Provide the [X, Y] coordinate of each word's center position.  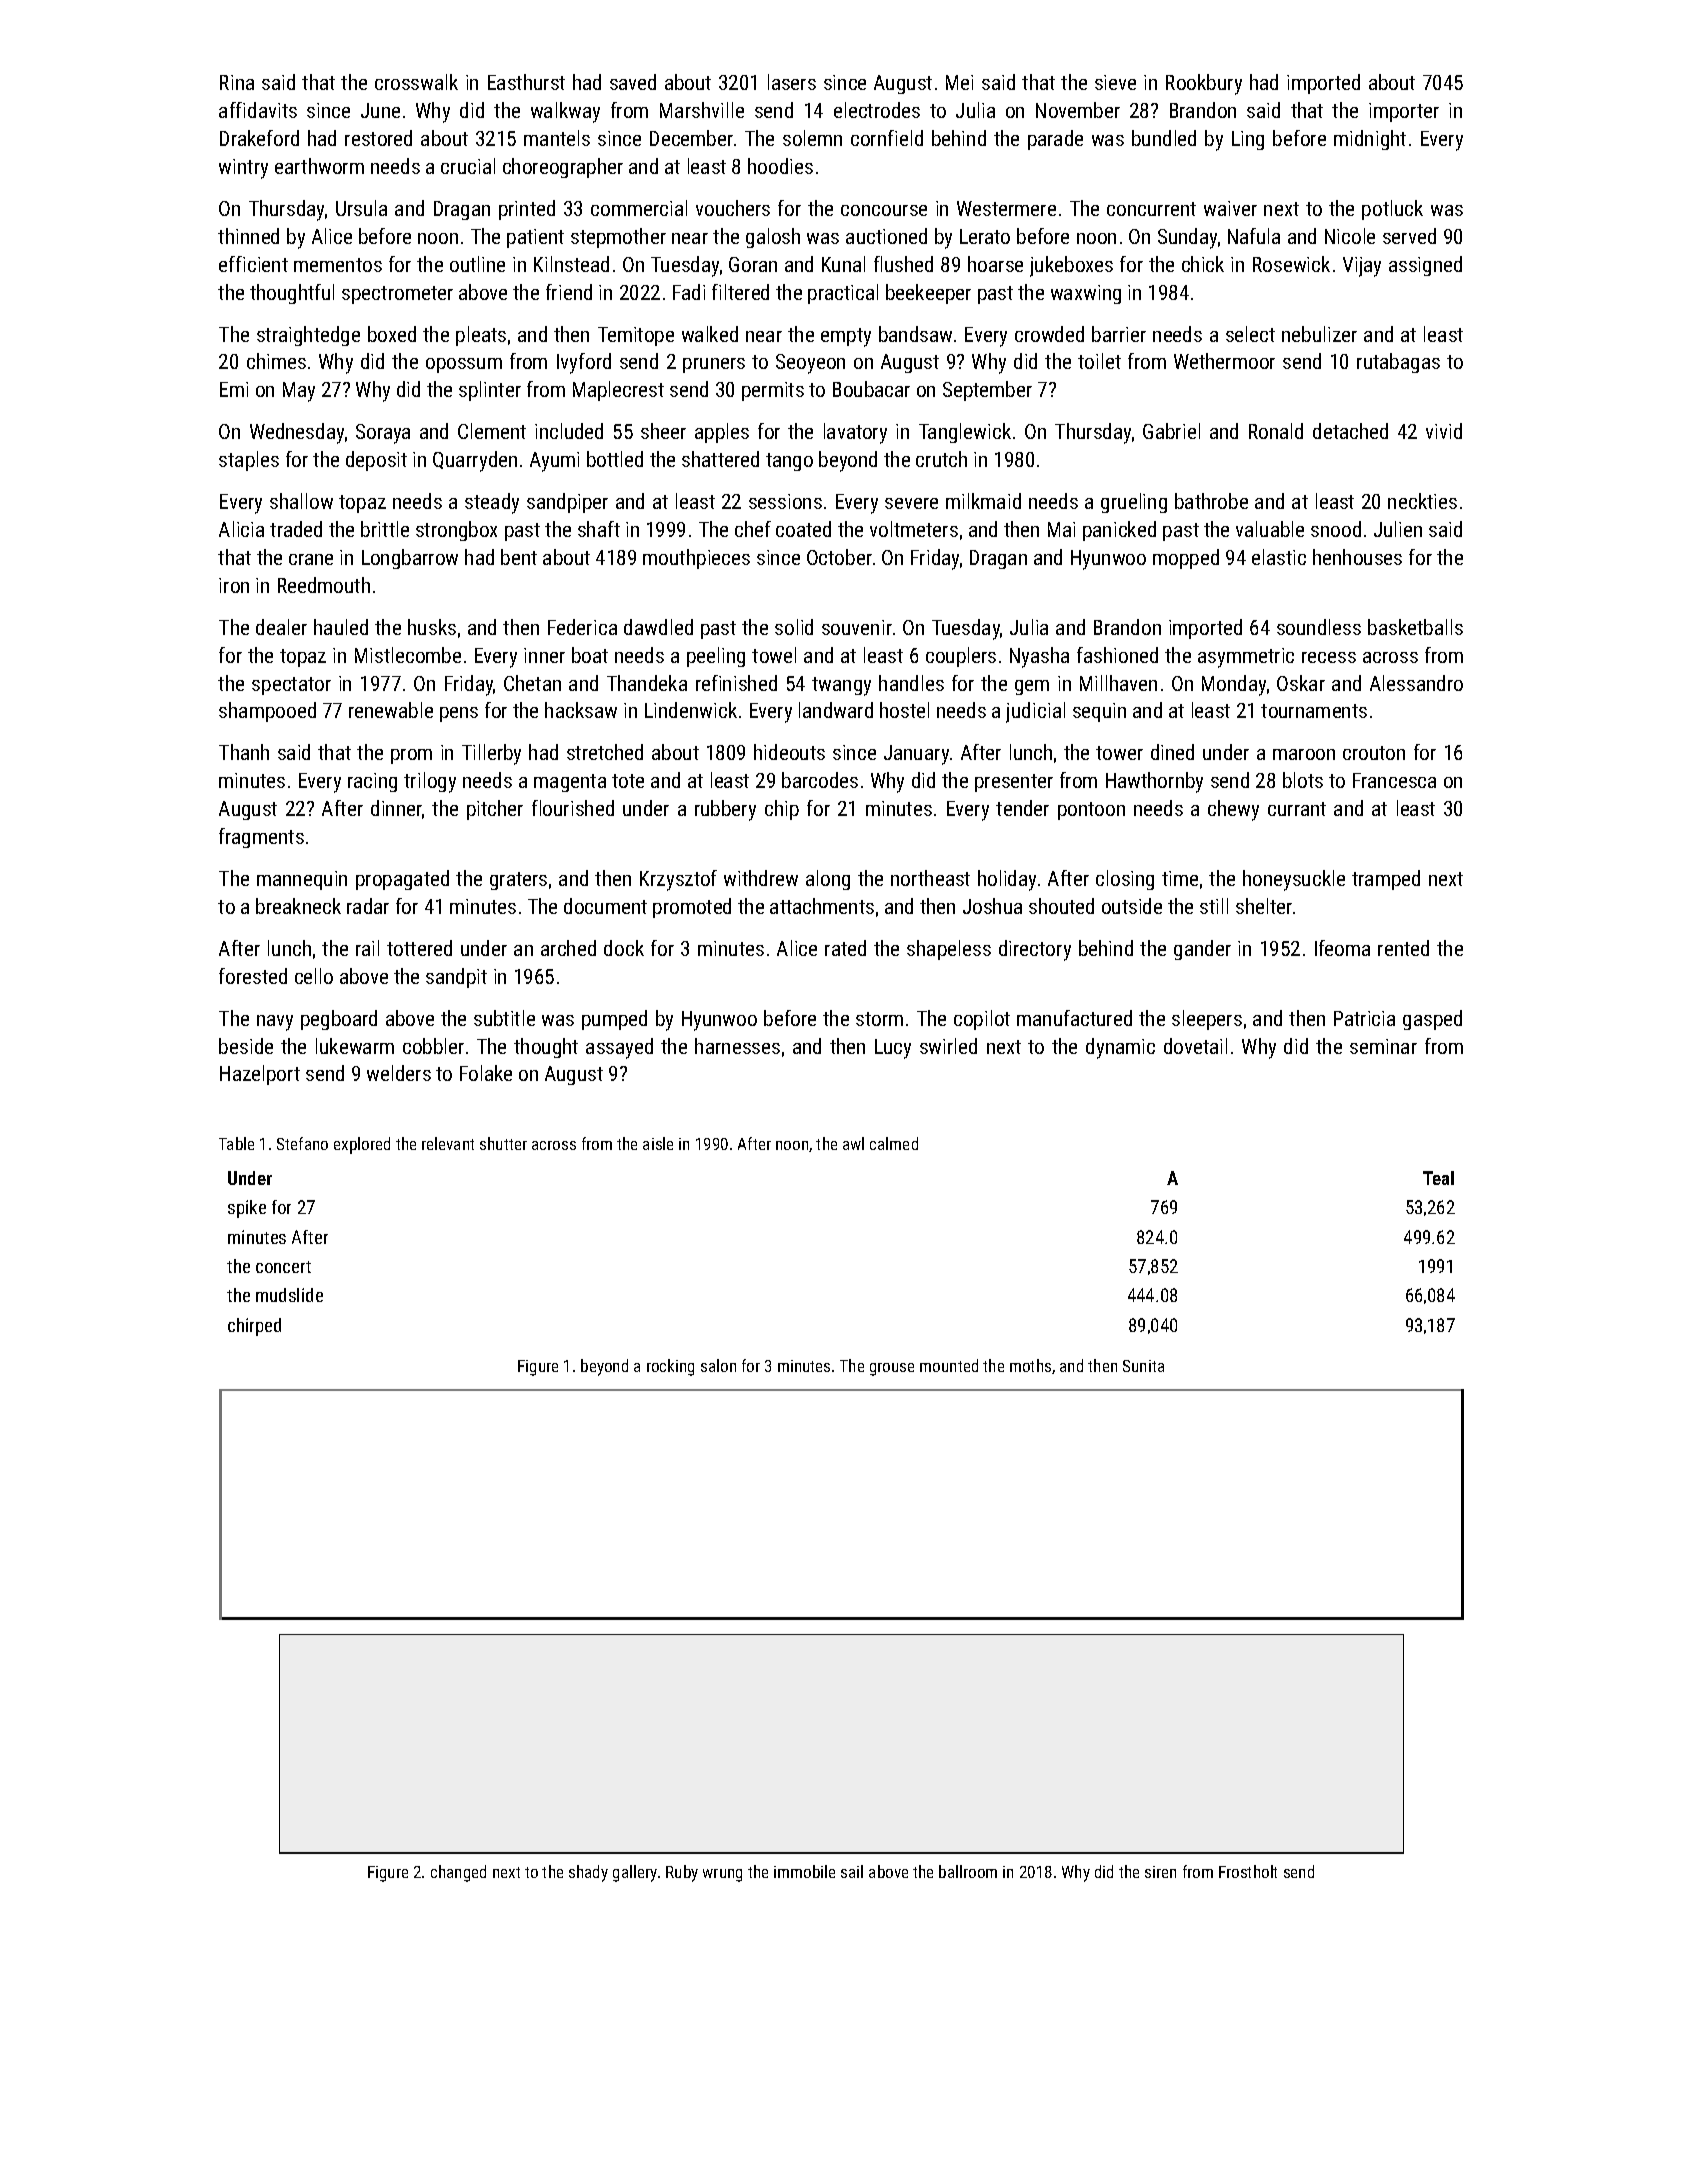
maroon [1304, 754]
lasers [792, 82]
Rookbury [1204, 84]
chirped [254, 1327]
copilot [982, 1020]
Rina [237, 82]
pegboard [339, 1020]
